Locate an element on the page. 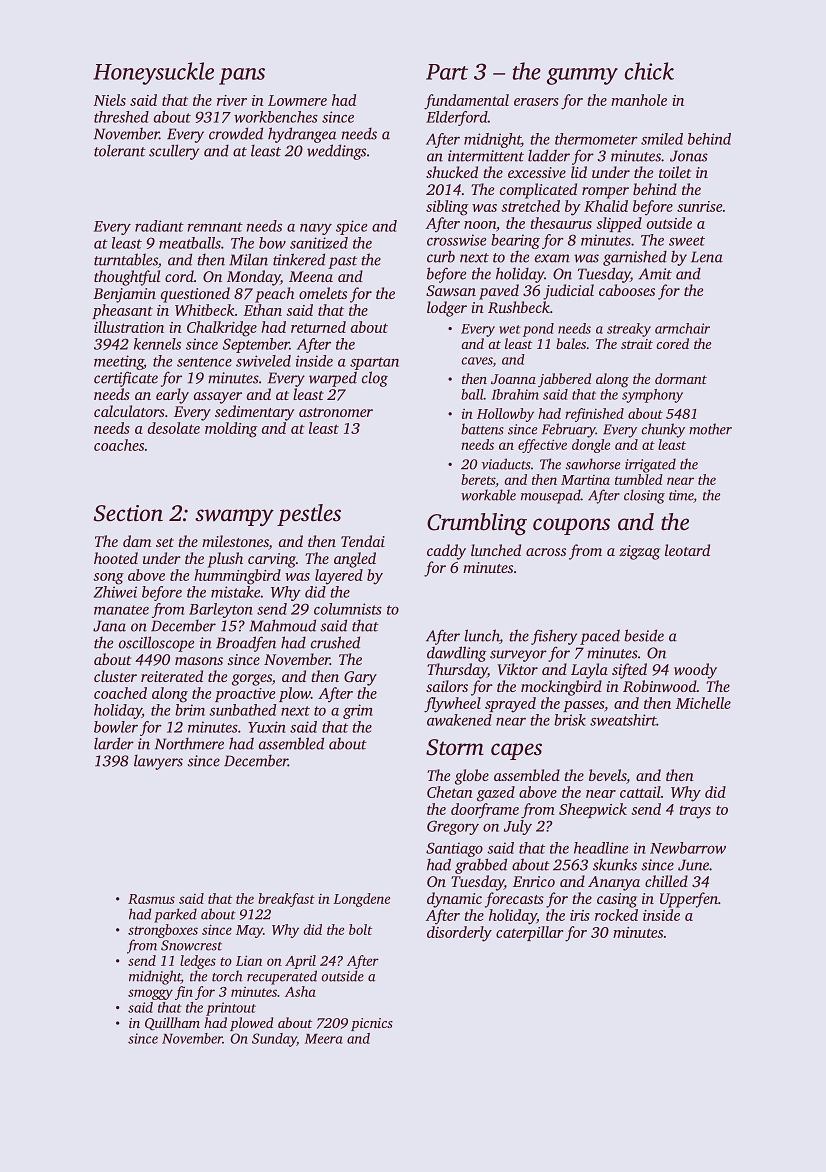  tolerant is located at coordinates (120, 150).
